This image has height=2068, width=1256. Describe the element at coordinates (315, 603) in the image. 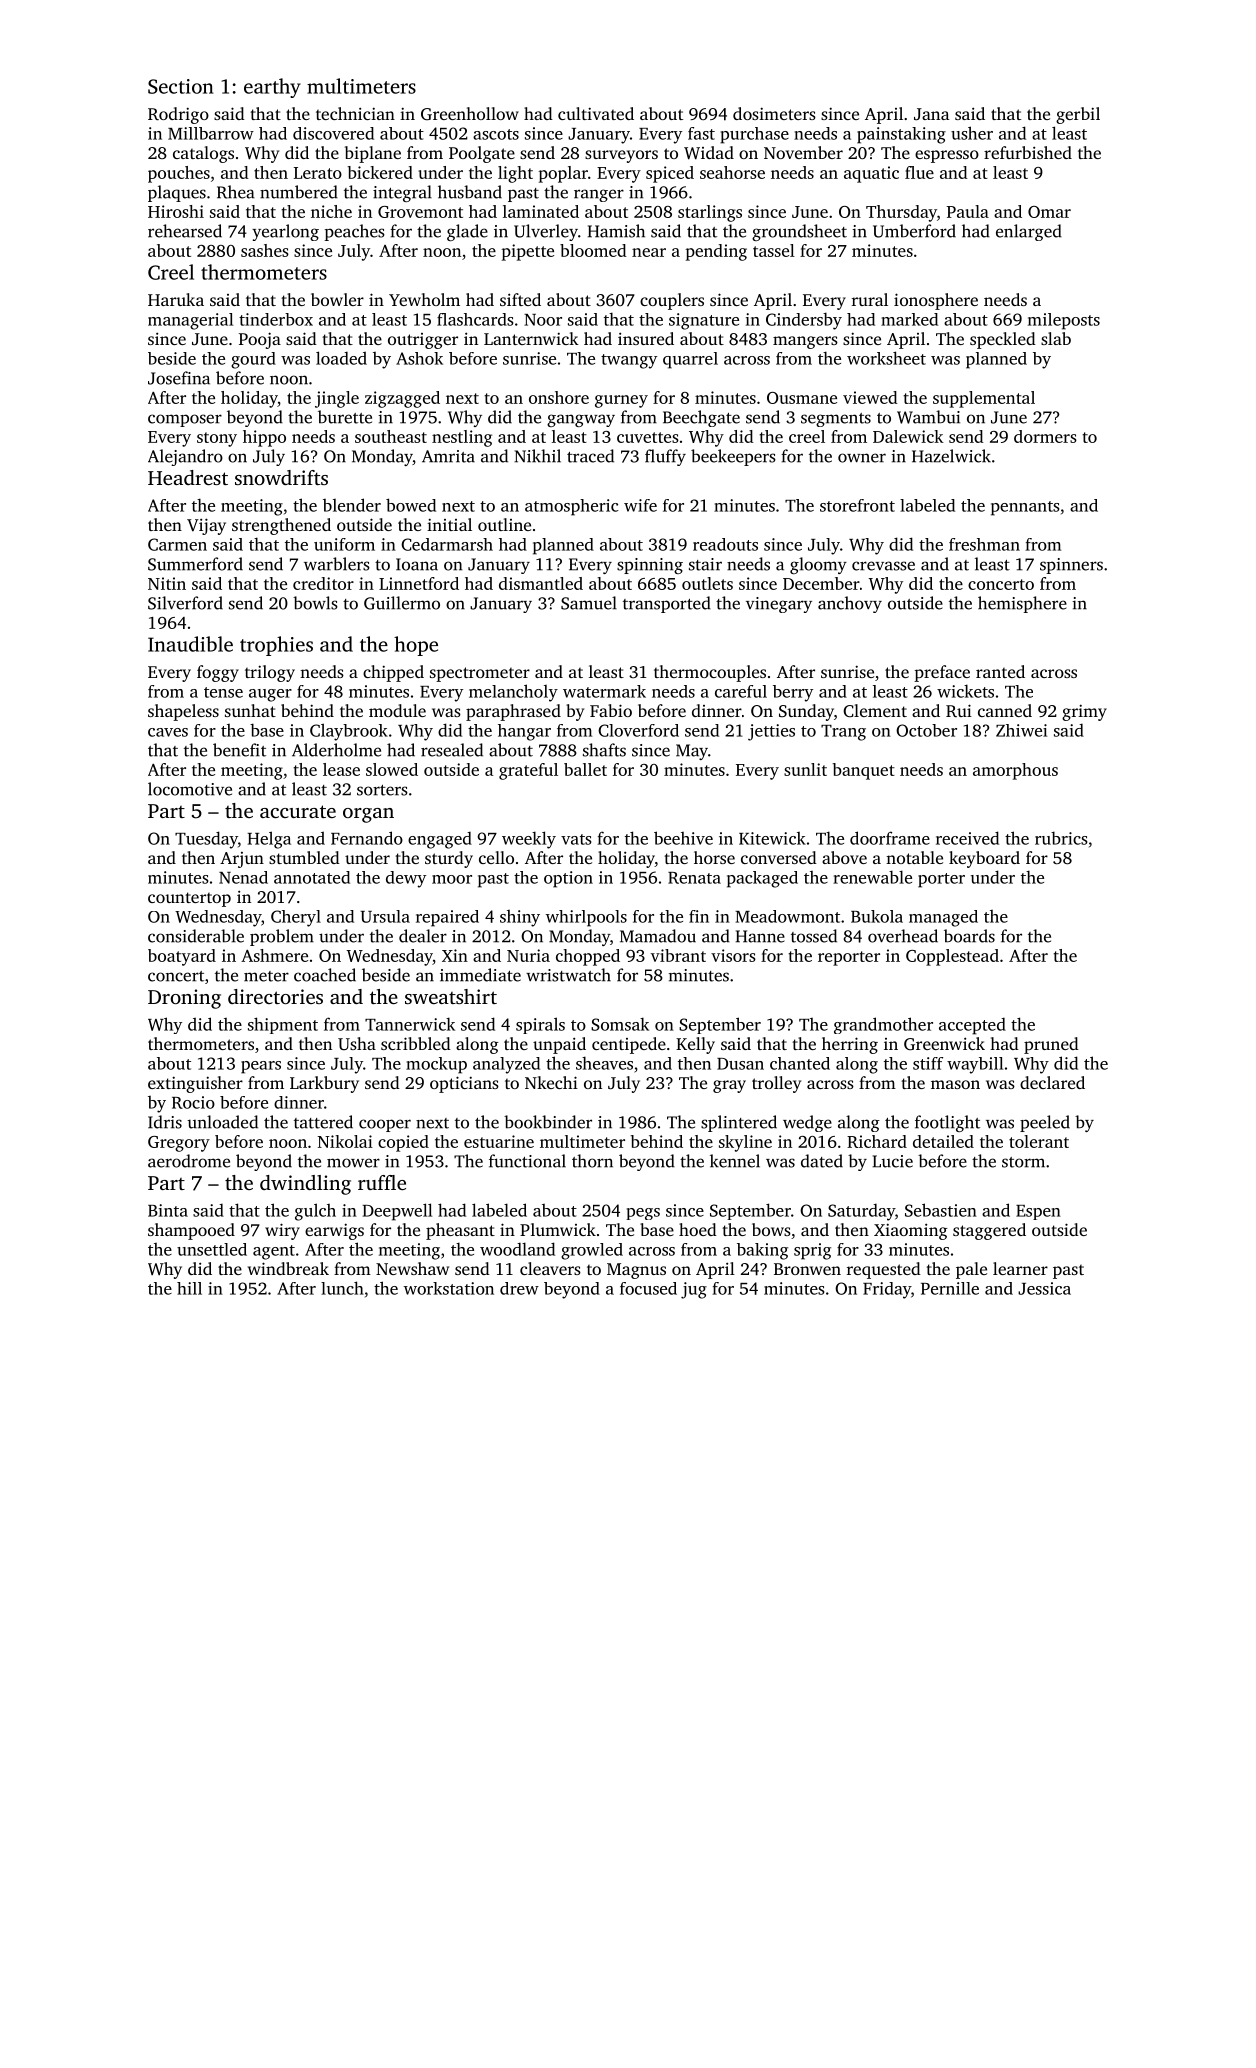

I see `bowls` at that location.
